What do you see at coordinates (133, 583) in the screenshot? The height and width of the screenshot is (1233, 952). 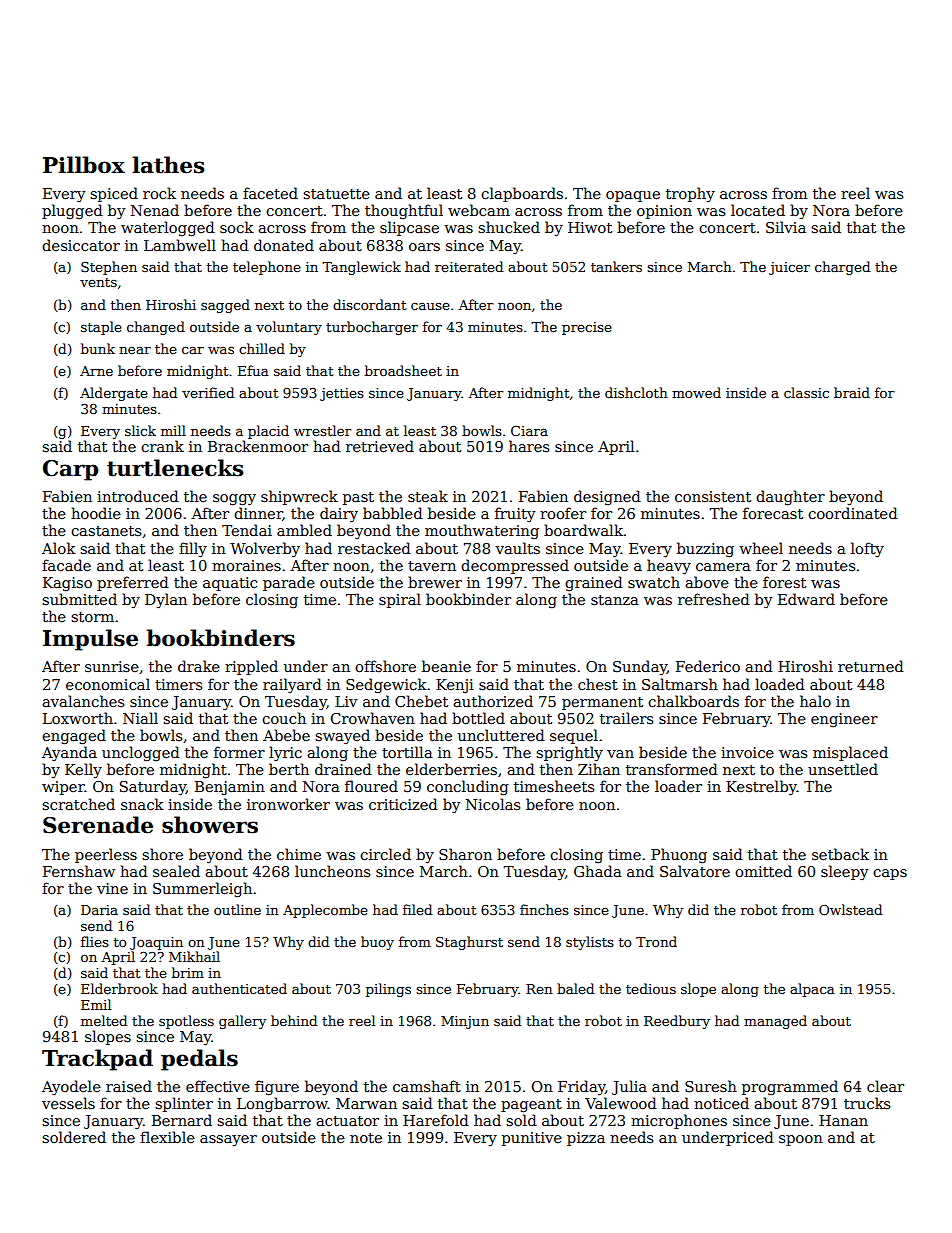 I see `preferred` at bounding box center [133, 583].
